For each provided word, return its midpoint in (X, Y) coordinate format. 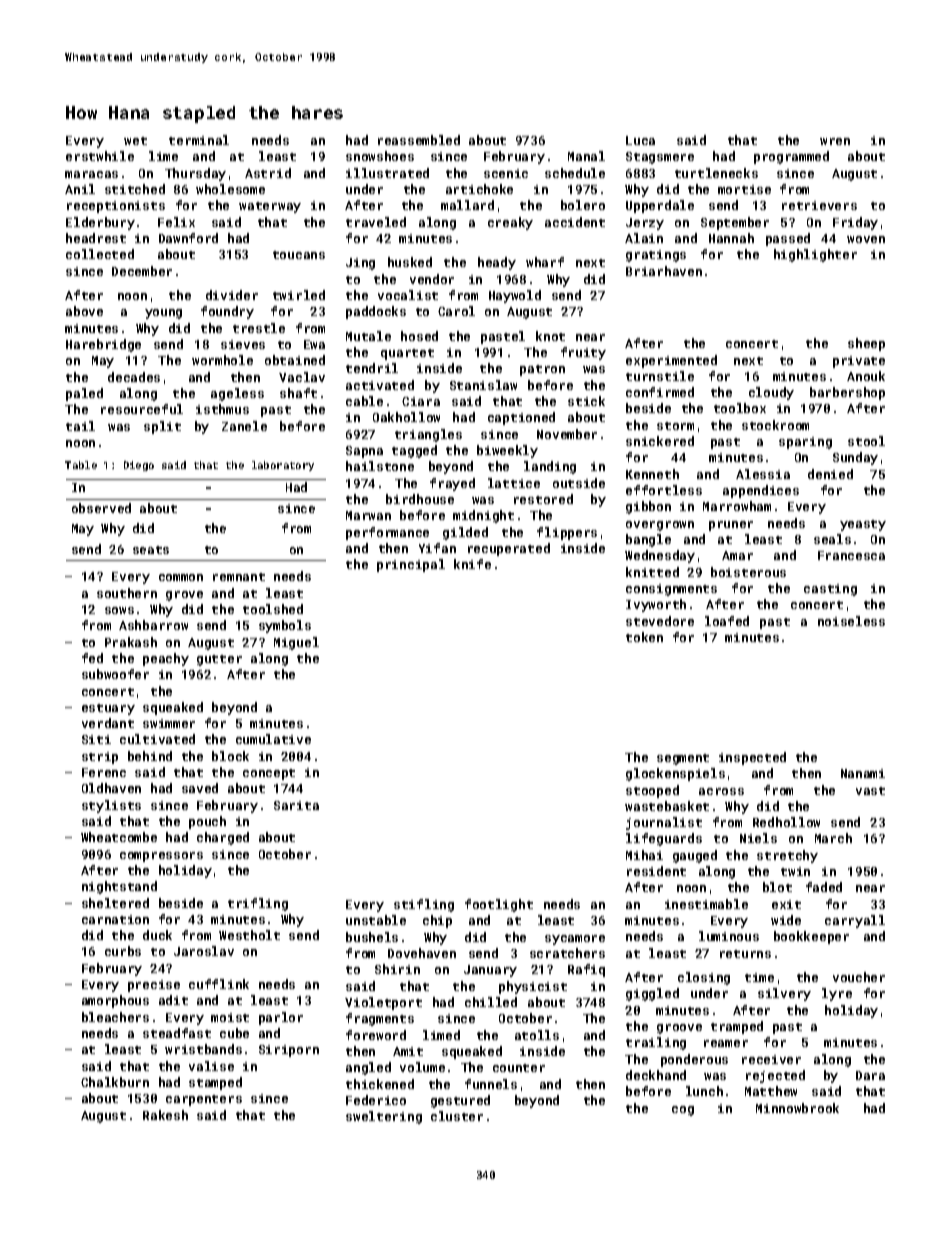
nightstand (119, 887)
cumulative (273, 739)
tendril (372, 368)
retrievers (819, 205)
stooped (652, 791)
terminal (199, 140)
